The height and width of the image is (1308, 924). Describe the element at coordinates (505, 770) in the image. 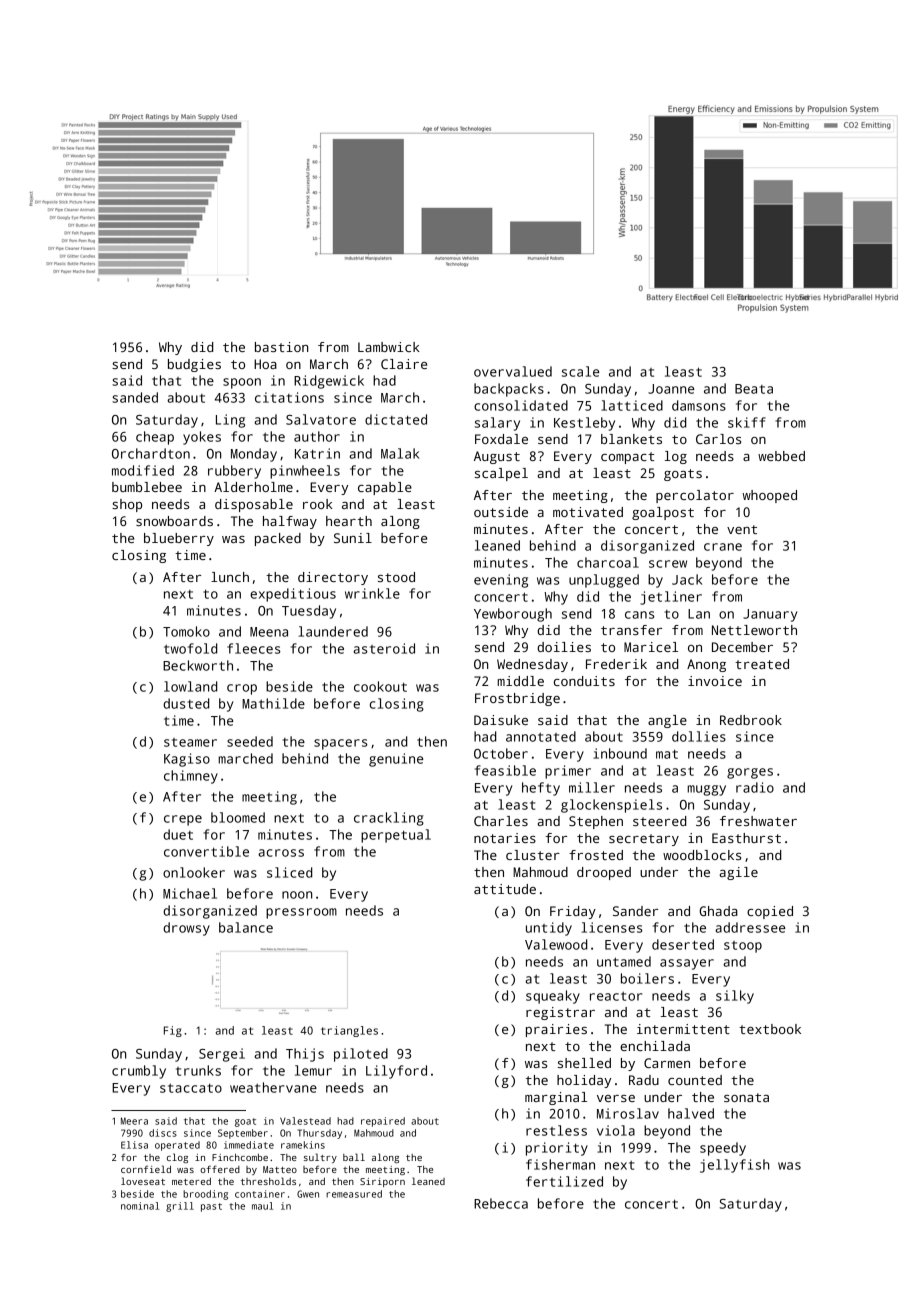

I see `feasible` at that location.
